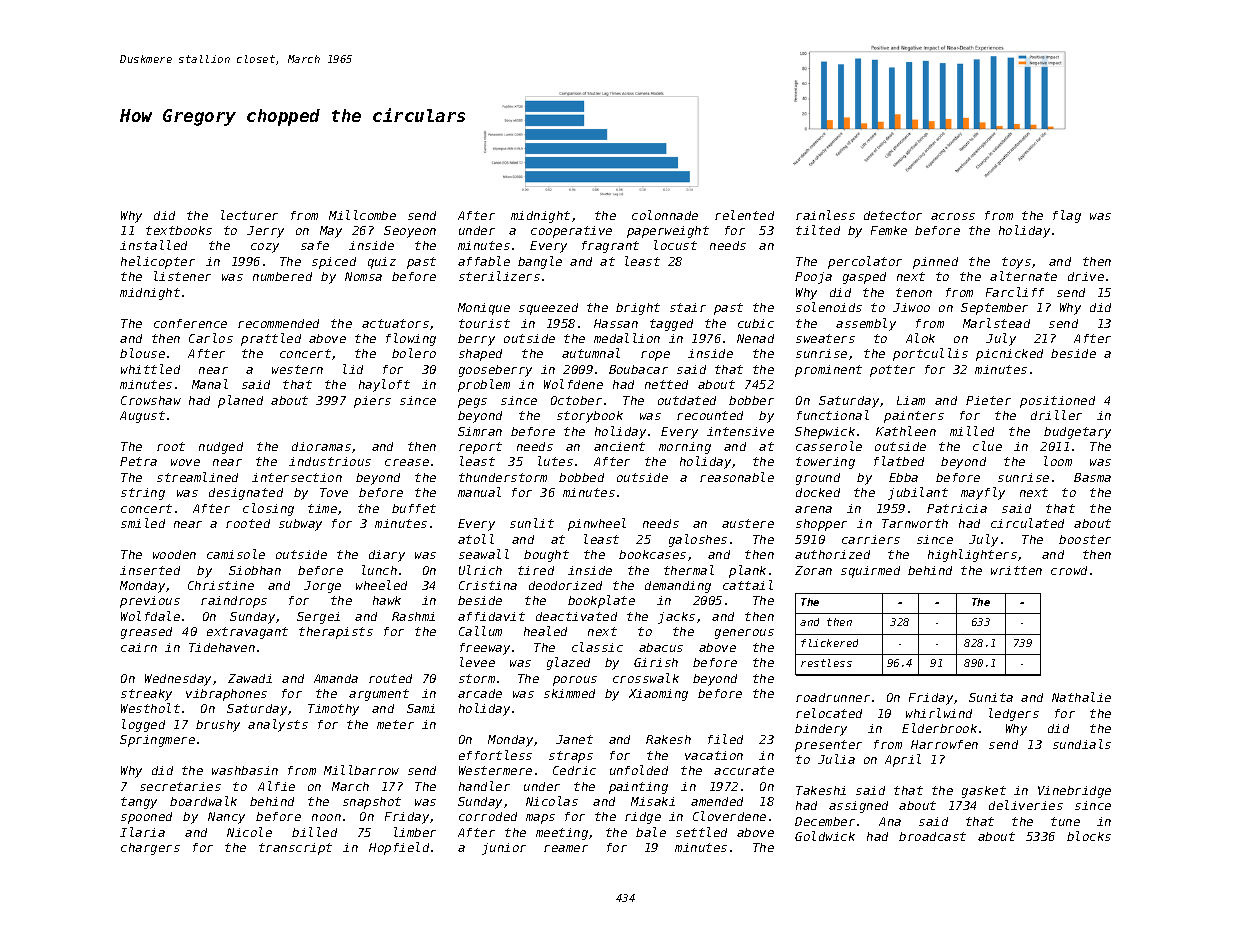 The height and width of the screenshot is (952, 1233). I want to click on potter, so click(892, 371).
